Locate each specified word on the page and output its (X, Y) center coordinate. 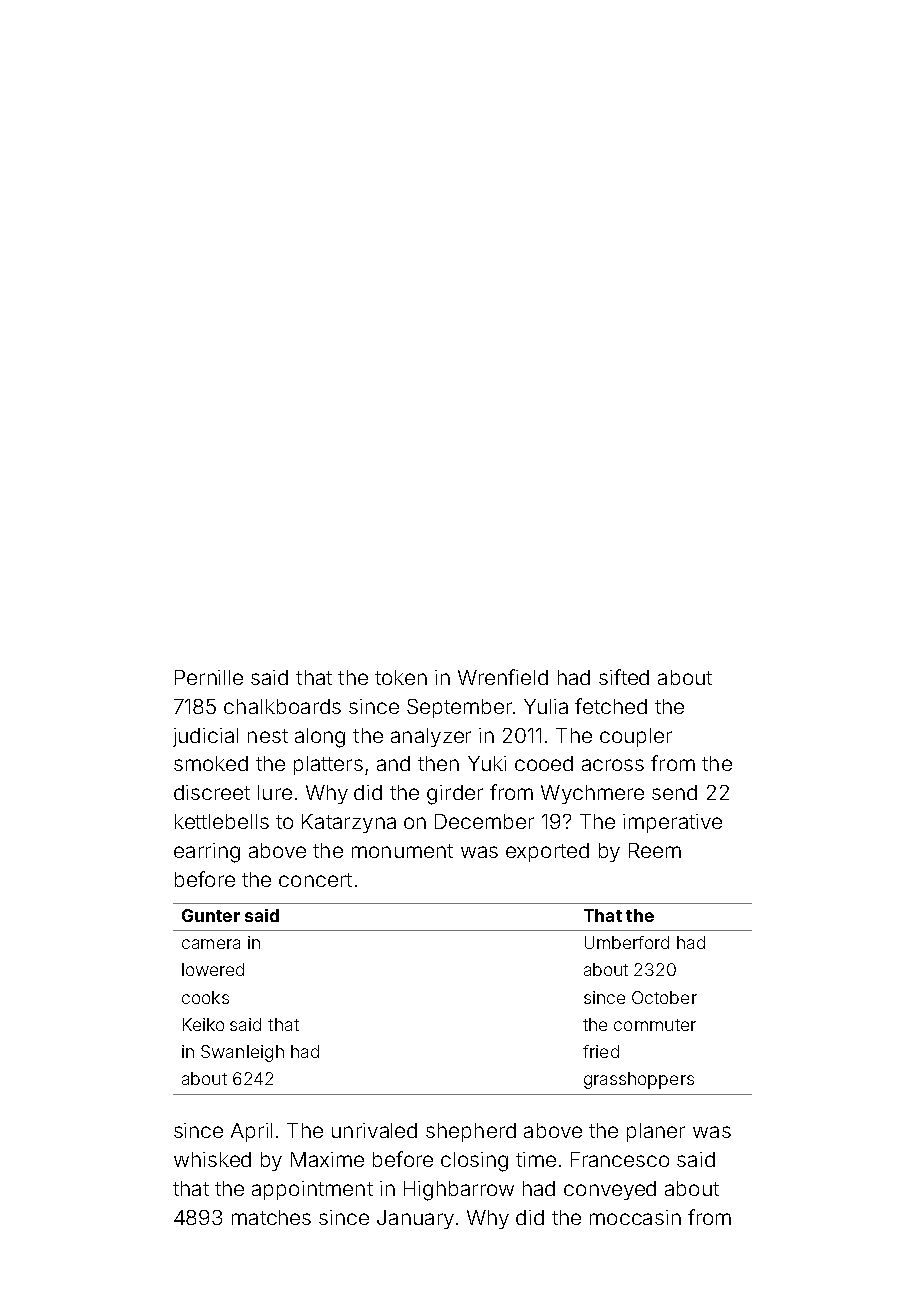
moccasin (635, 1217)
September (459, 708)
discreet (212, 792)
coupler (636, 737)
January (415, 1219)
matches (271, 1217)
